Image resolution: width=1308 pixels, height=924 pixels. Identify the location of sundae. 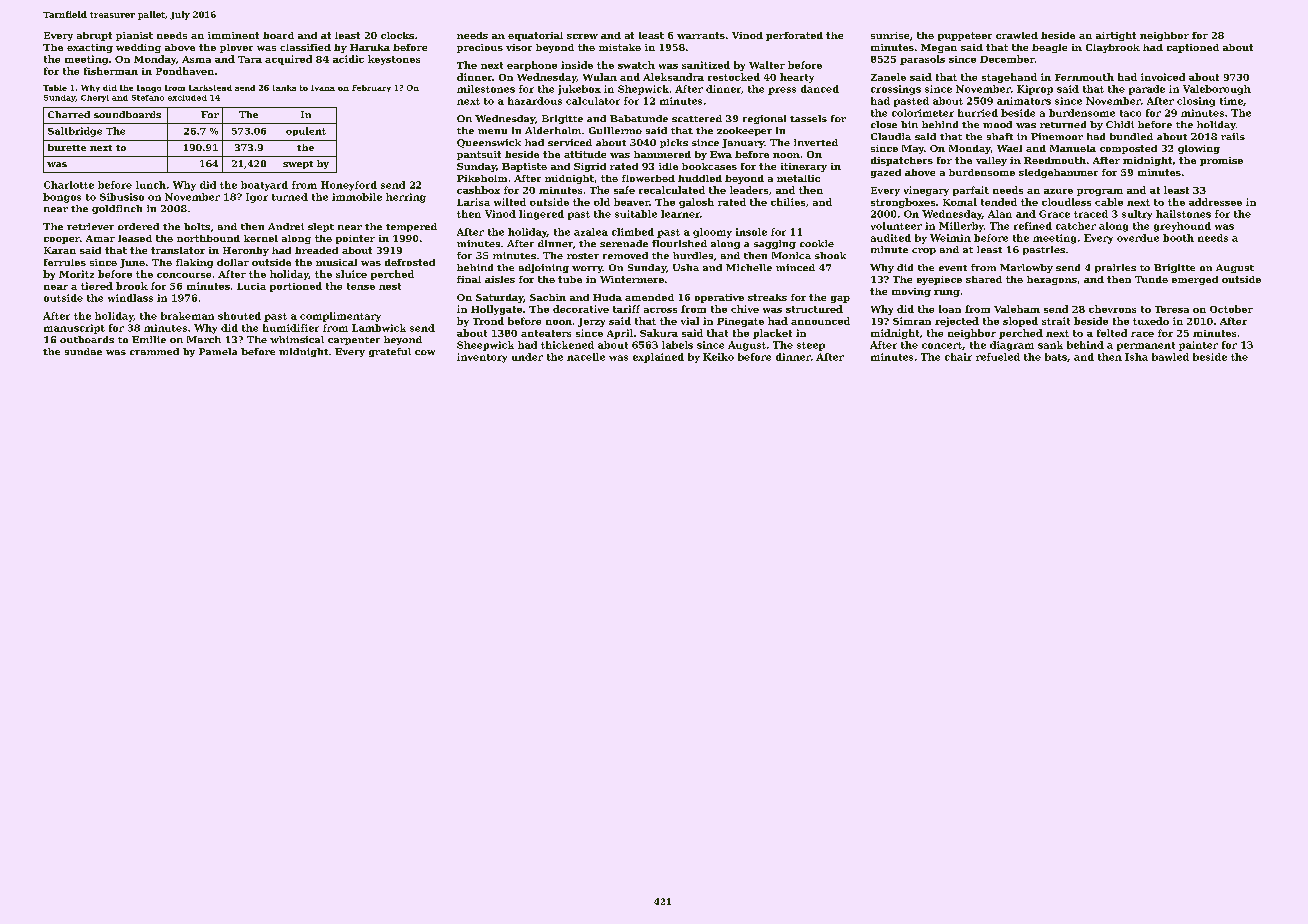
(83, 351).
